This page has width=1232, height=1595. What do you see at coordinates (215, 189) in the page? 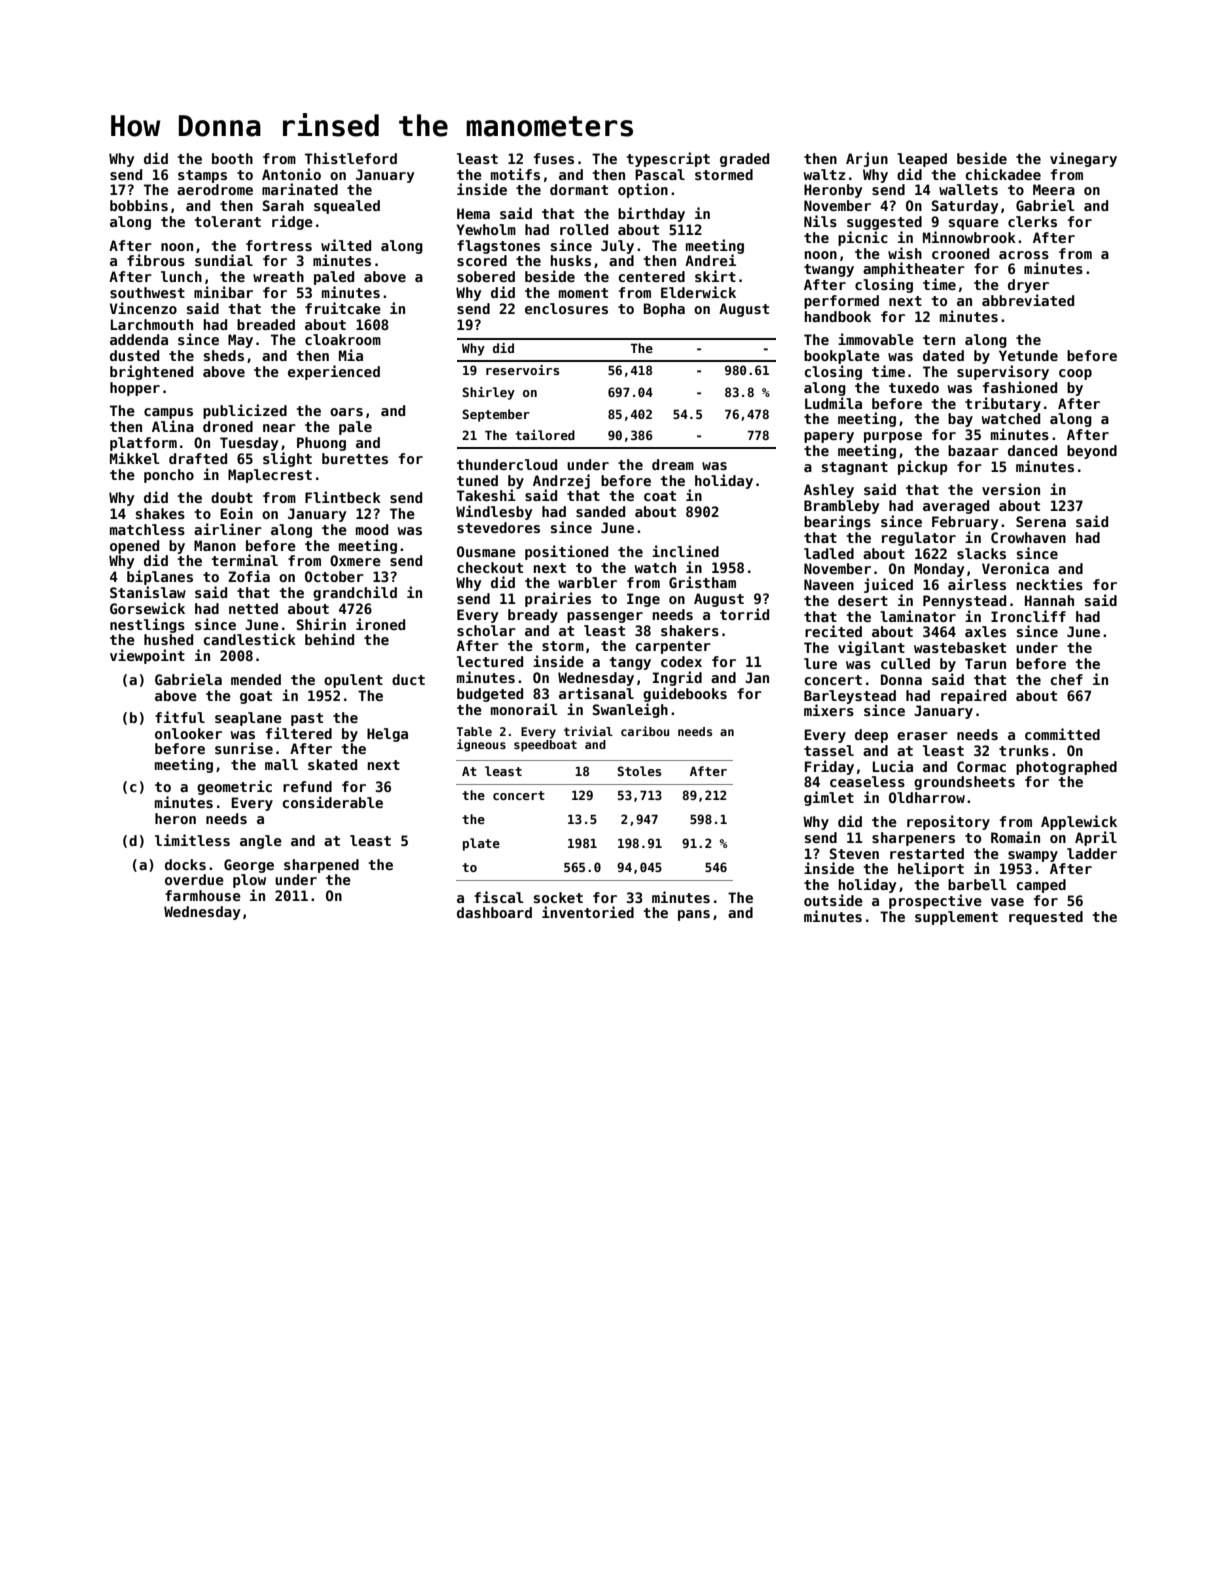
I see `aerodrome` at bounding box center [215, 189].
